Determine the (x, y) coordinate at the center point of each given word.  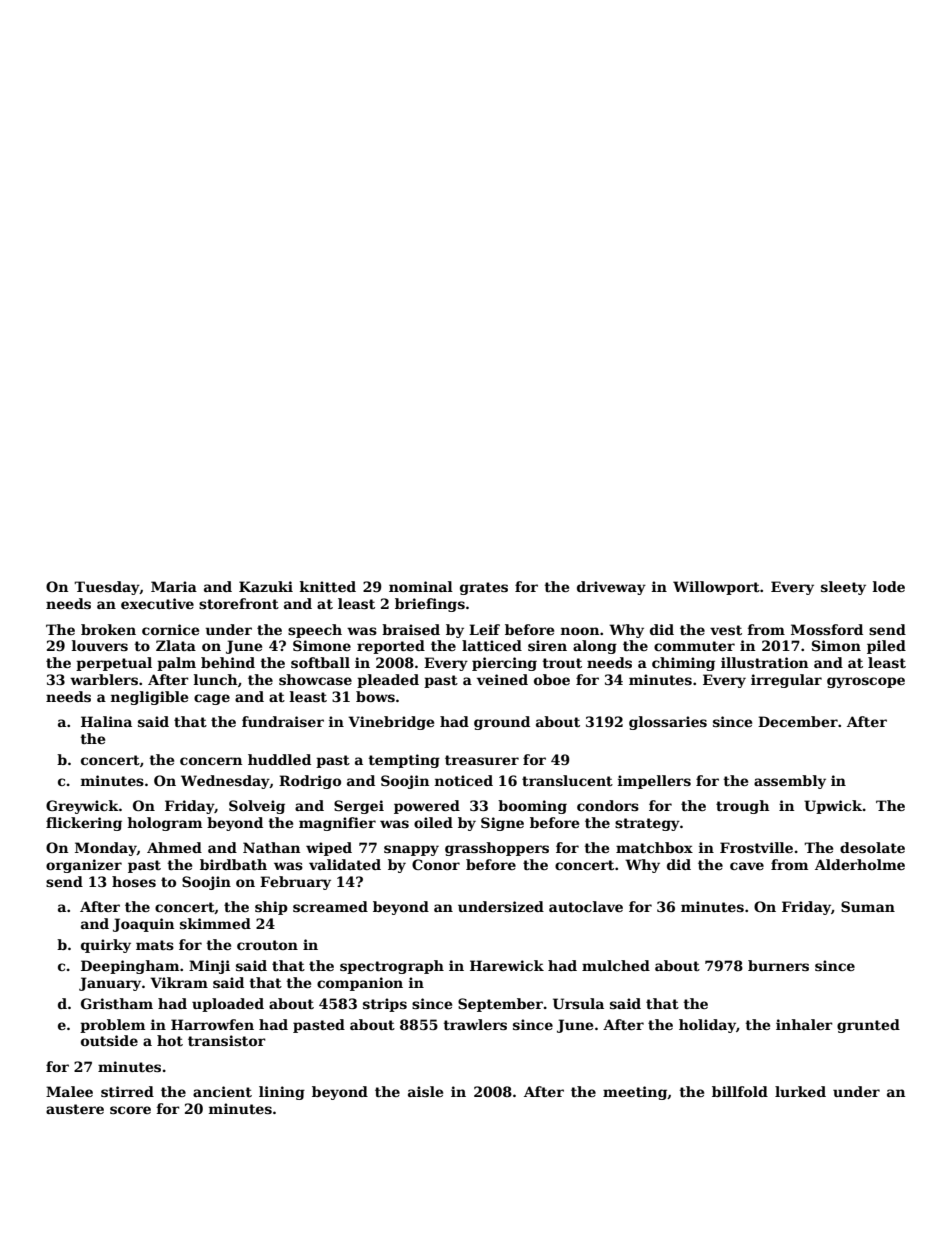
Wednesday (225, 782)
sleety (843, 588)
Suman (868, 906)
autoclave (586, 906)
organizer (84, 866)
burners (778, 965)
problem (112, 1026)
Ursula (578, 1003)
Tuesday (107, 588)
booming (532, 807)
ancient (222, 1091)
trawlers (475, 1024)
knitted (328, 586)
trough (742, 807)
